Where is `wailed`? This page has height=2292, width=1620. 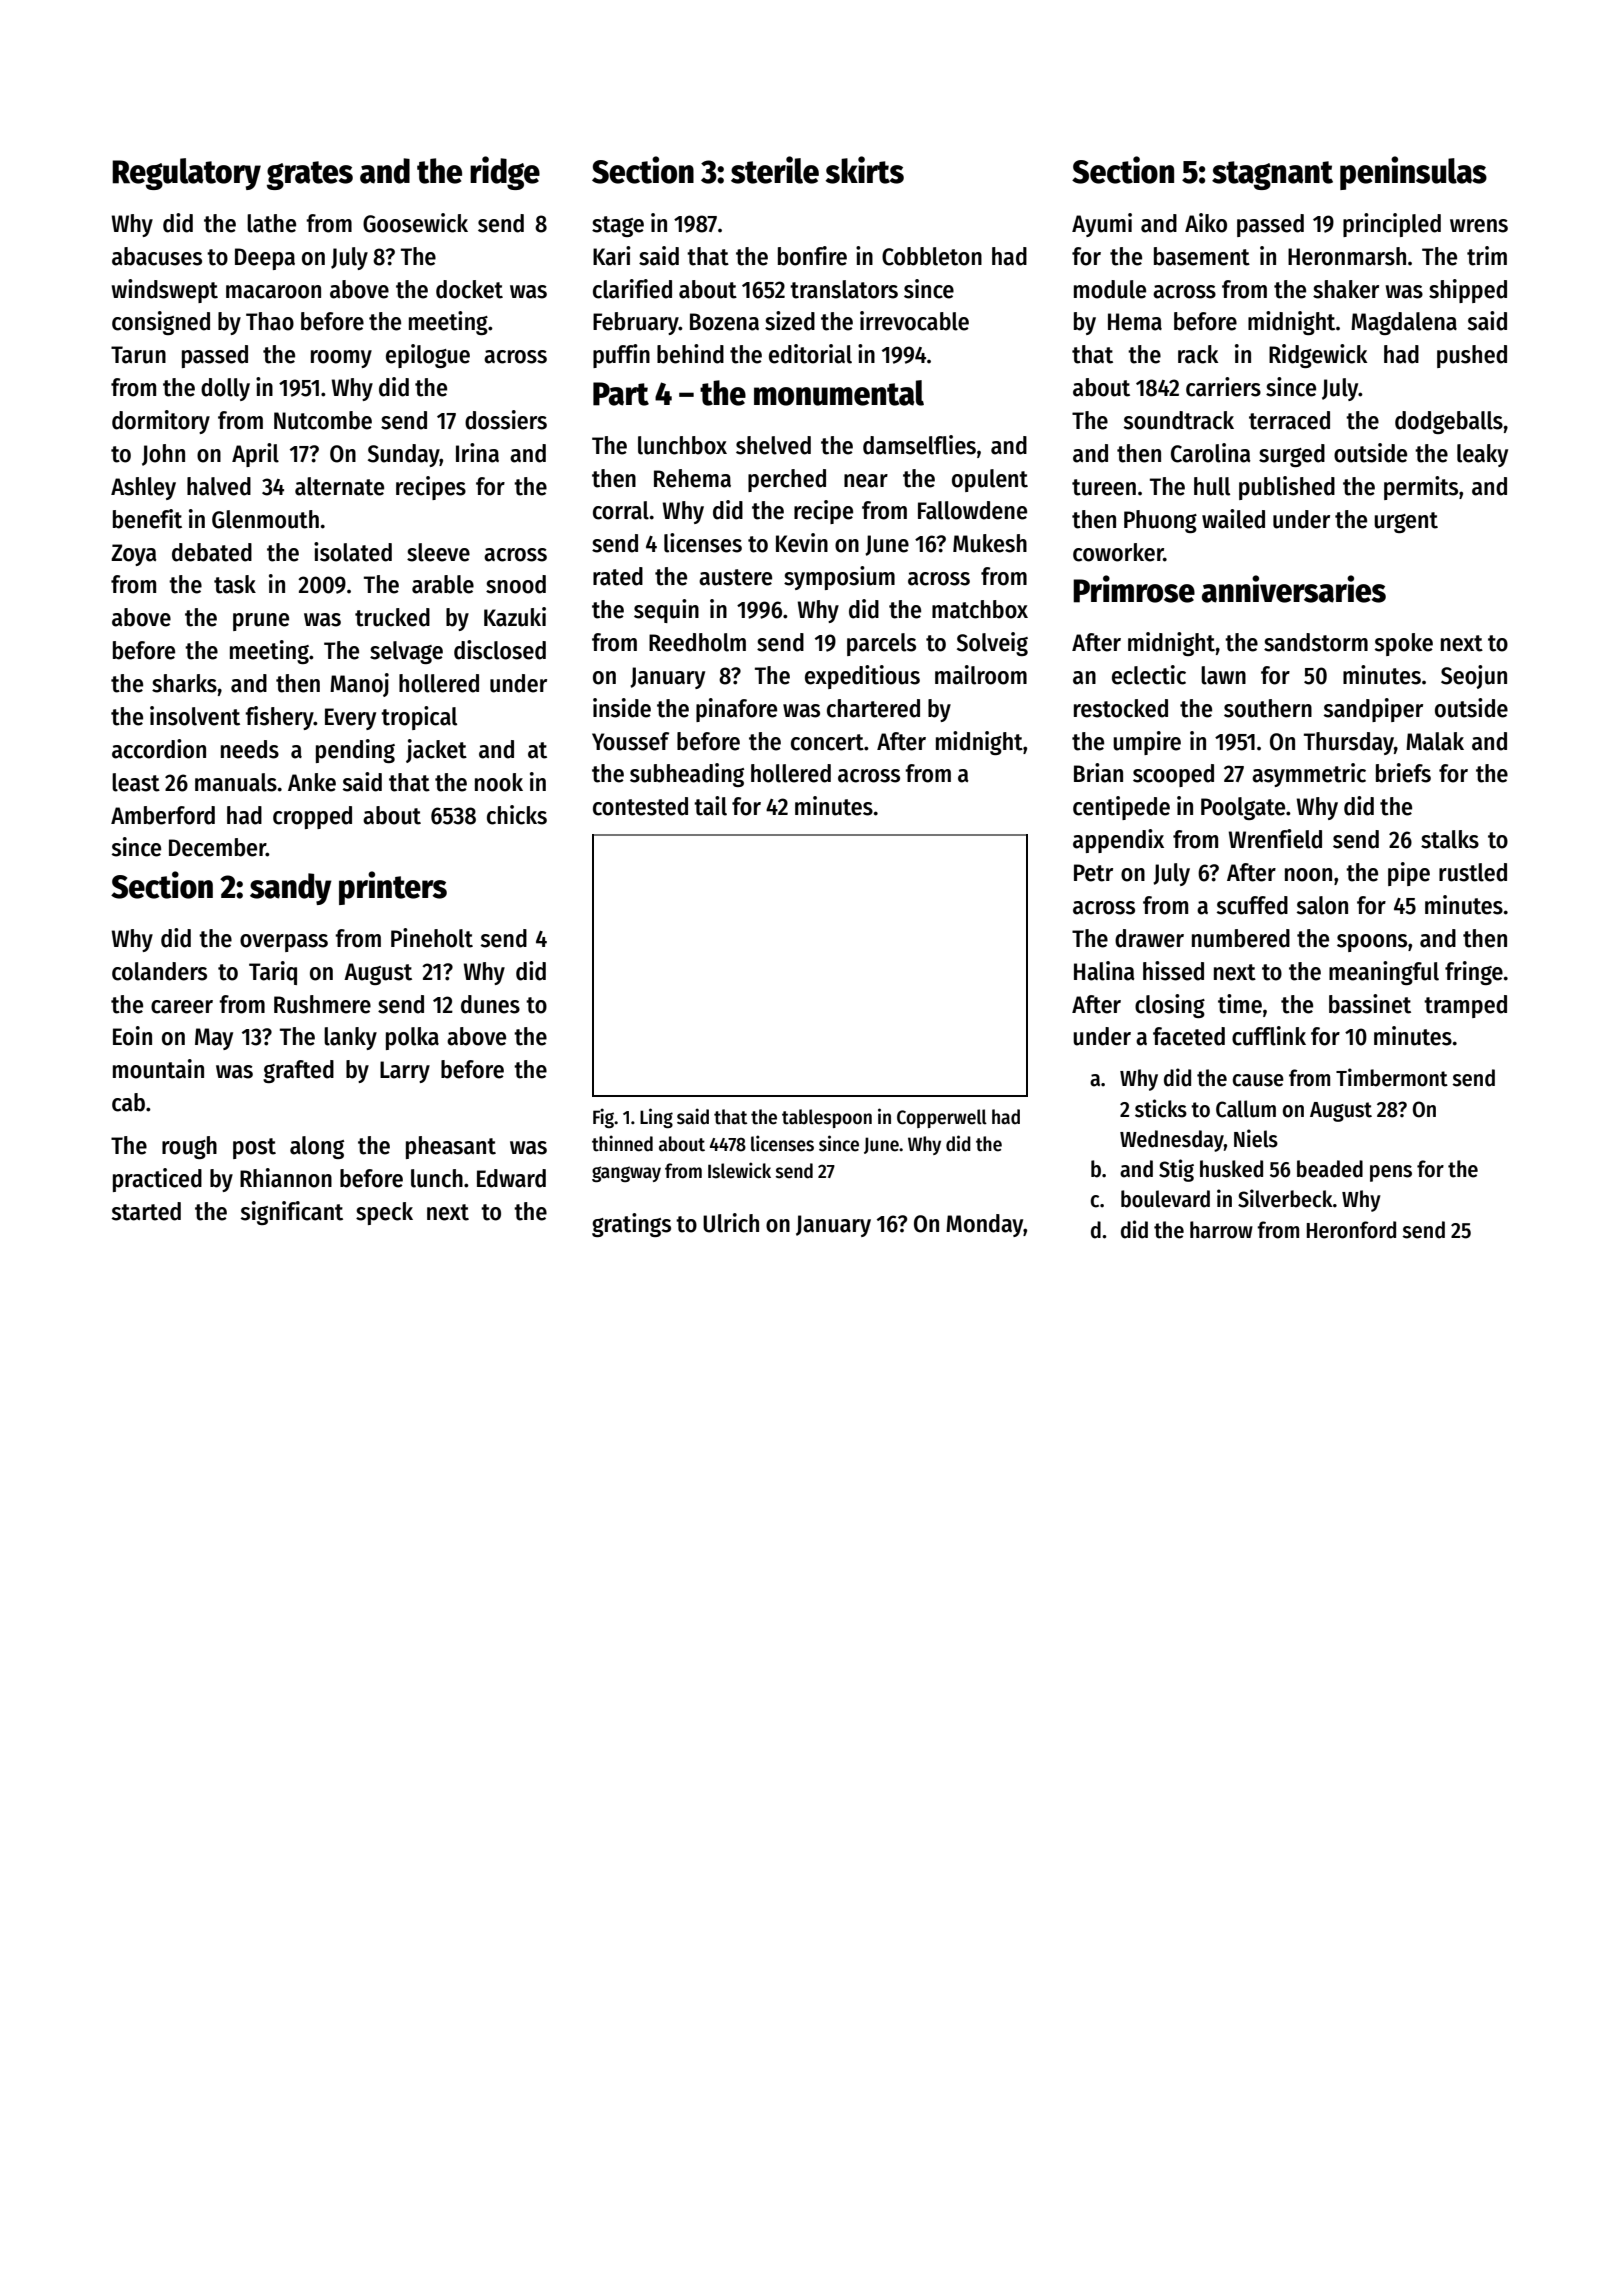 wailed is located at coordinates (1233, 519).
